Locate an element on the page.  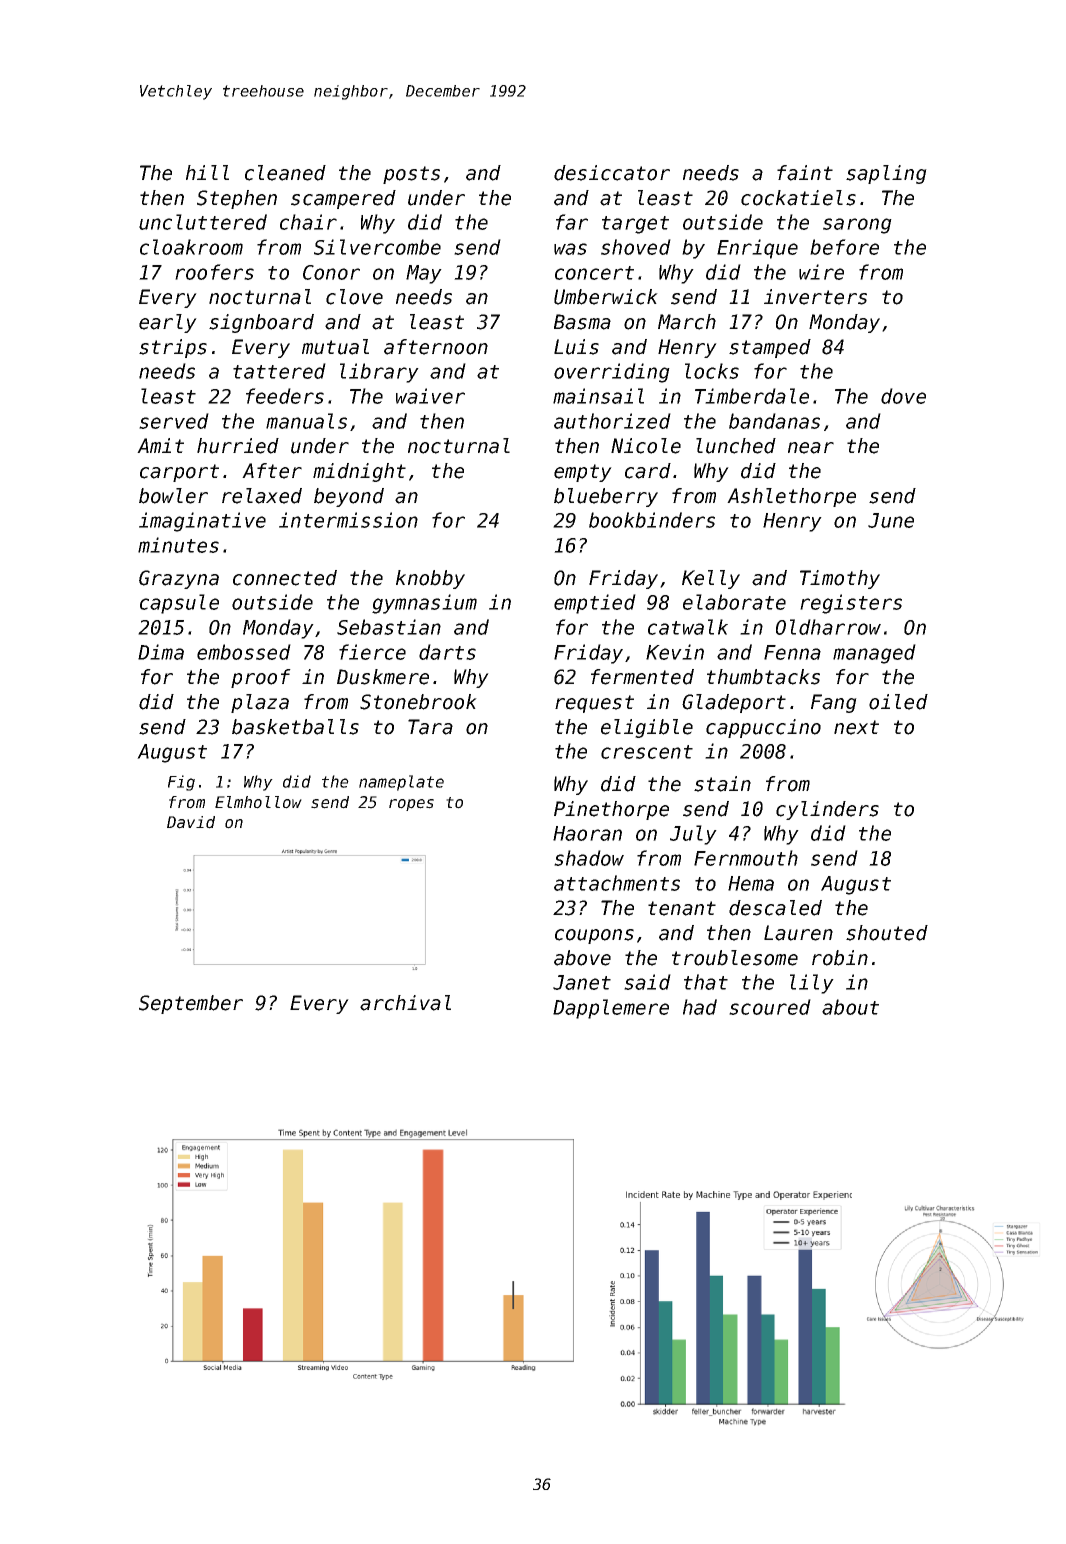
sarong is located at coordinates (857, 226).
